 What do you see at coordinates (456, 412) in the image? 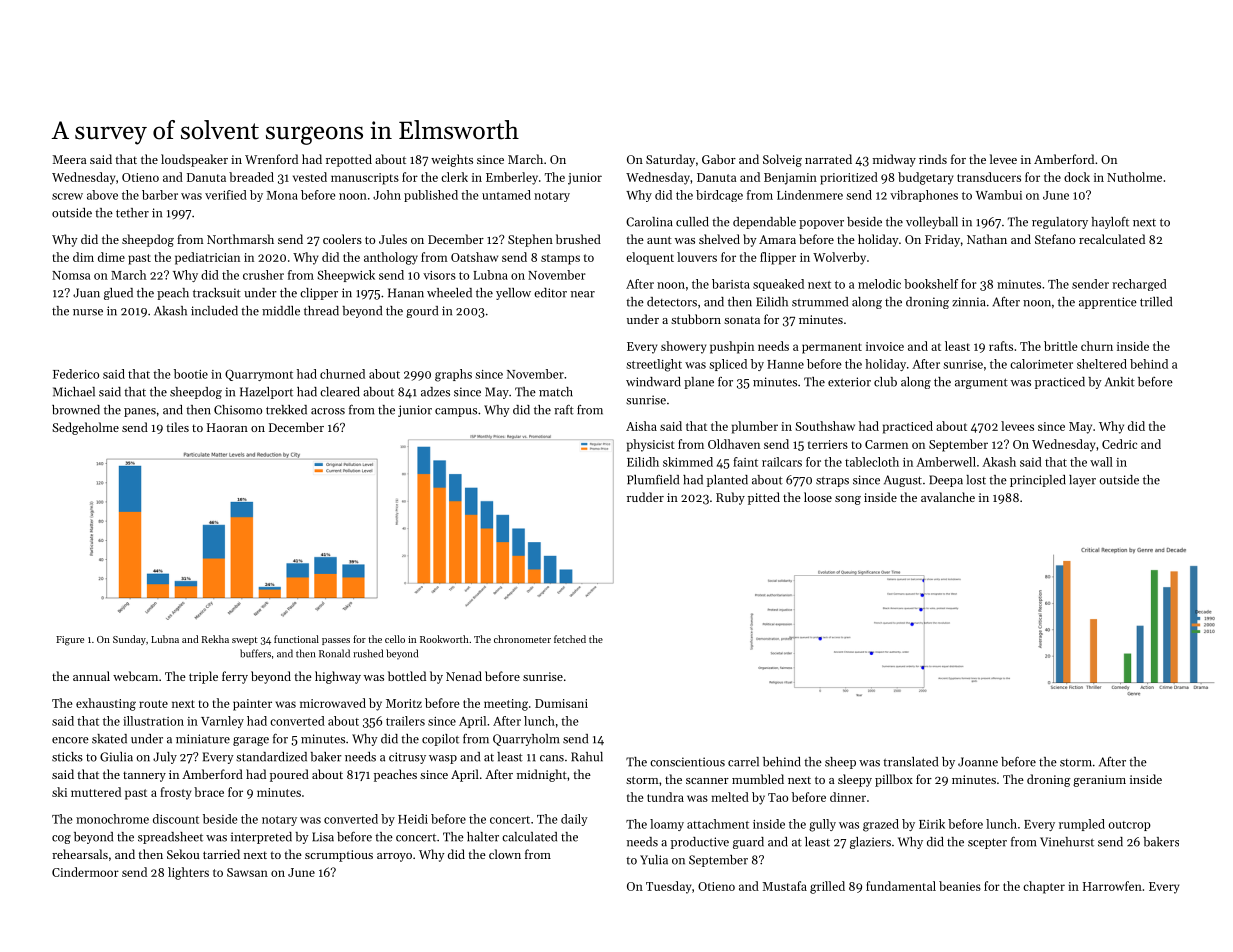
I see `campus` at bounding box center [456, 412].
